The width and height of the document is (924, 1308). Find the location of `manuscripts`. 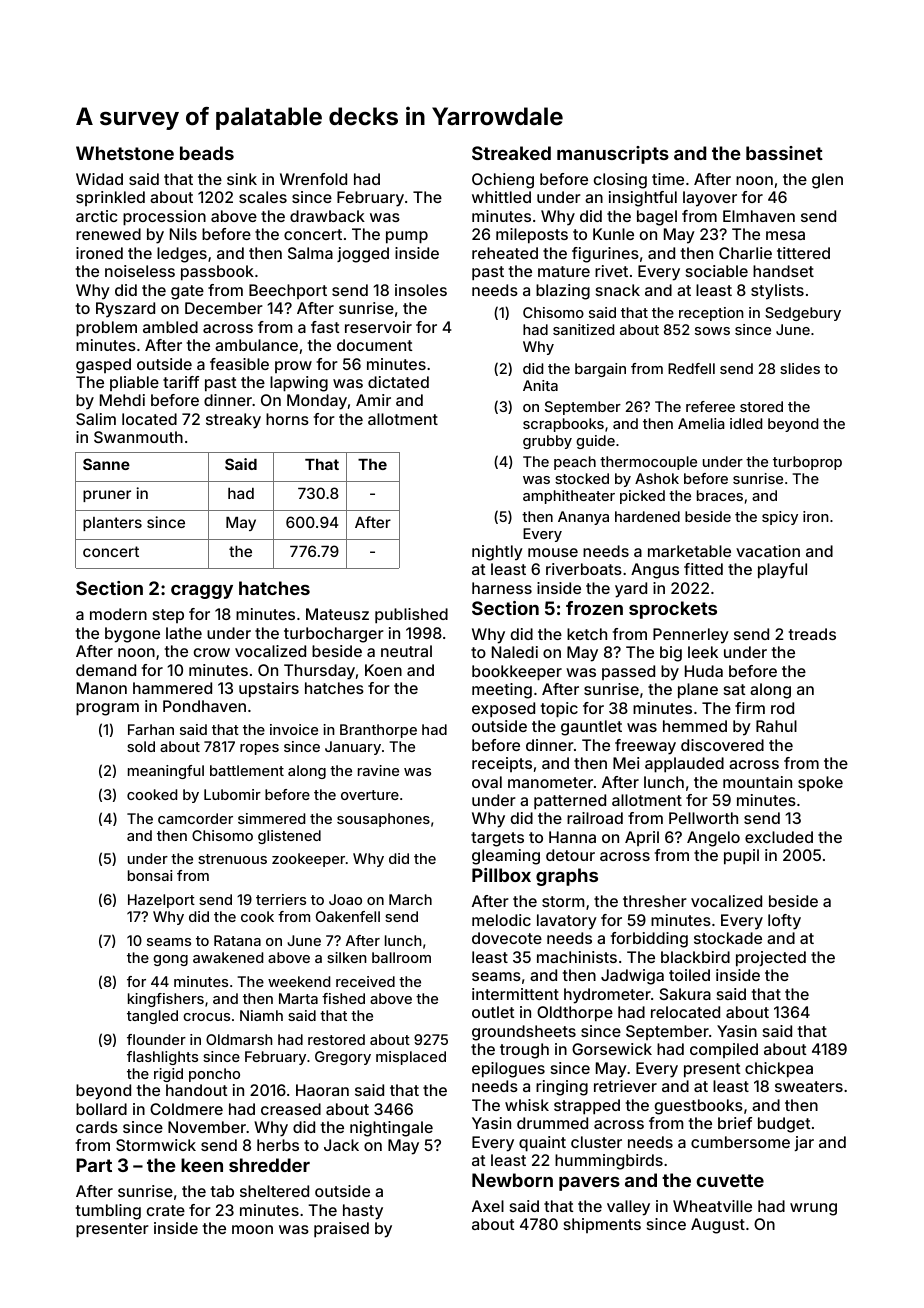

manuscripts is located at coordinates (613, 155).
